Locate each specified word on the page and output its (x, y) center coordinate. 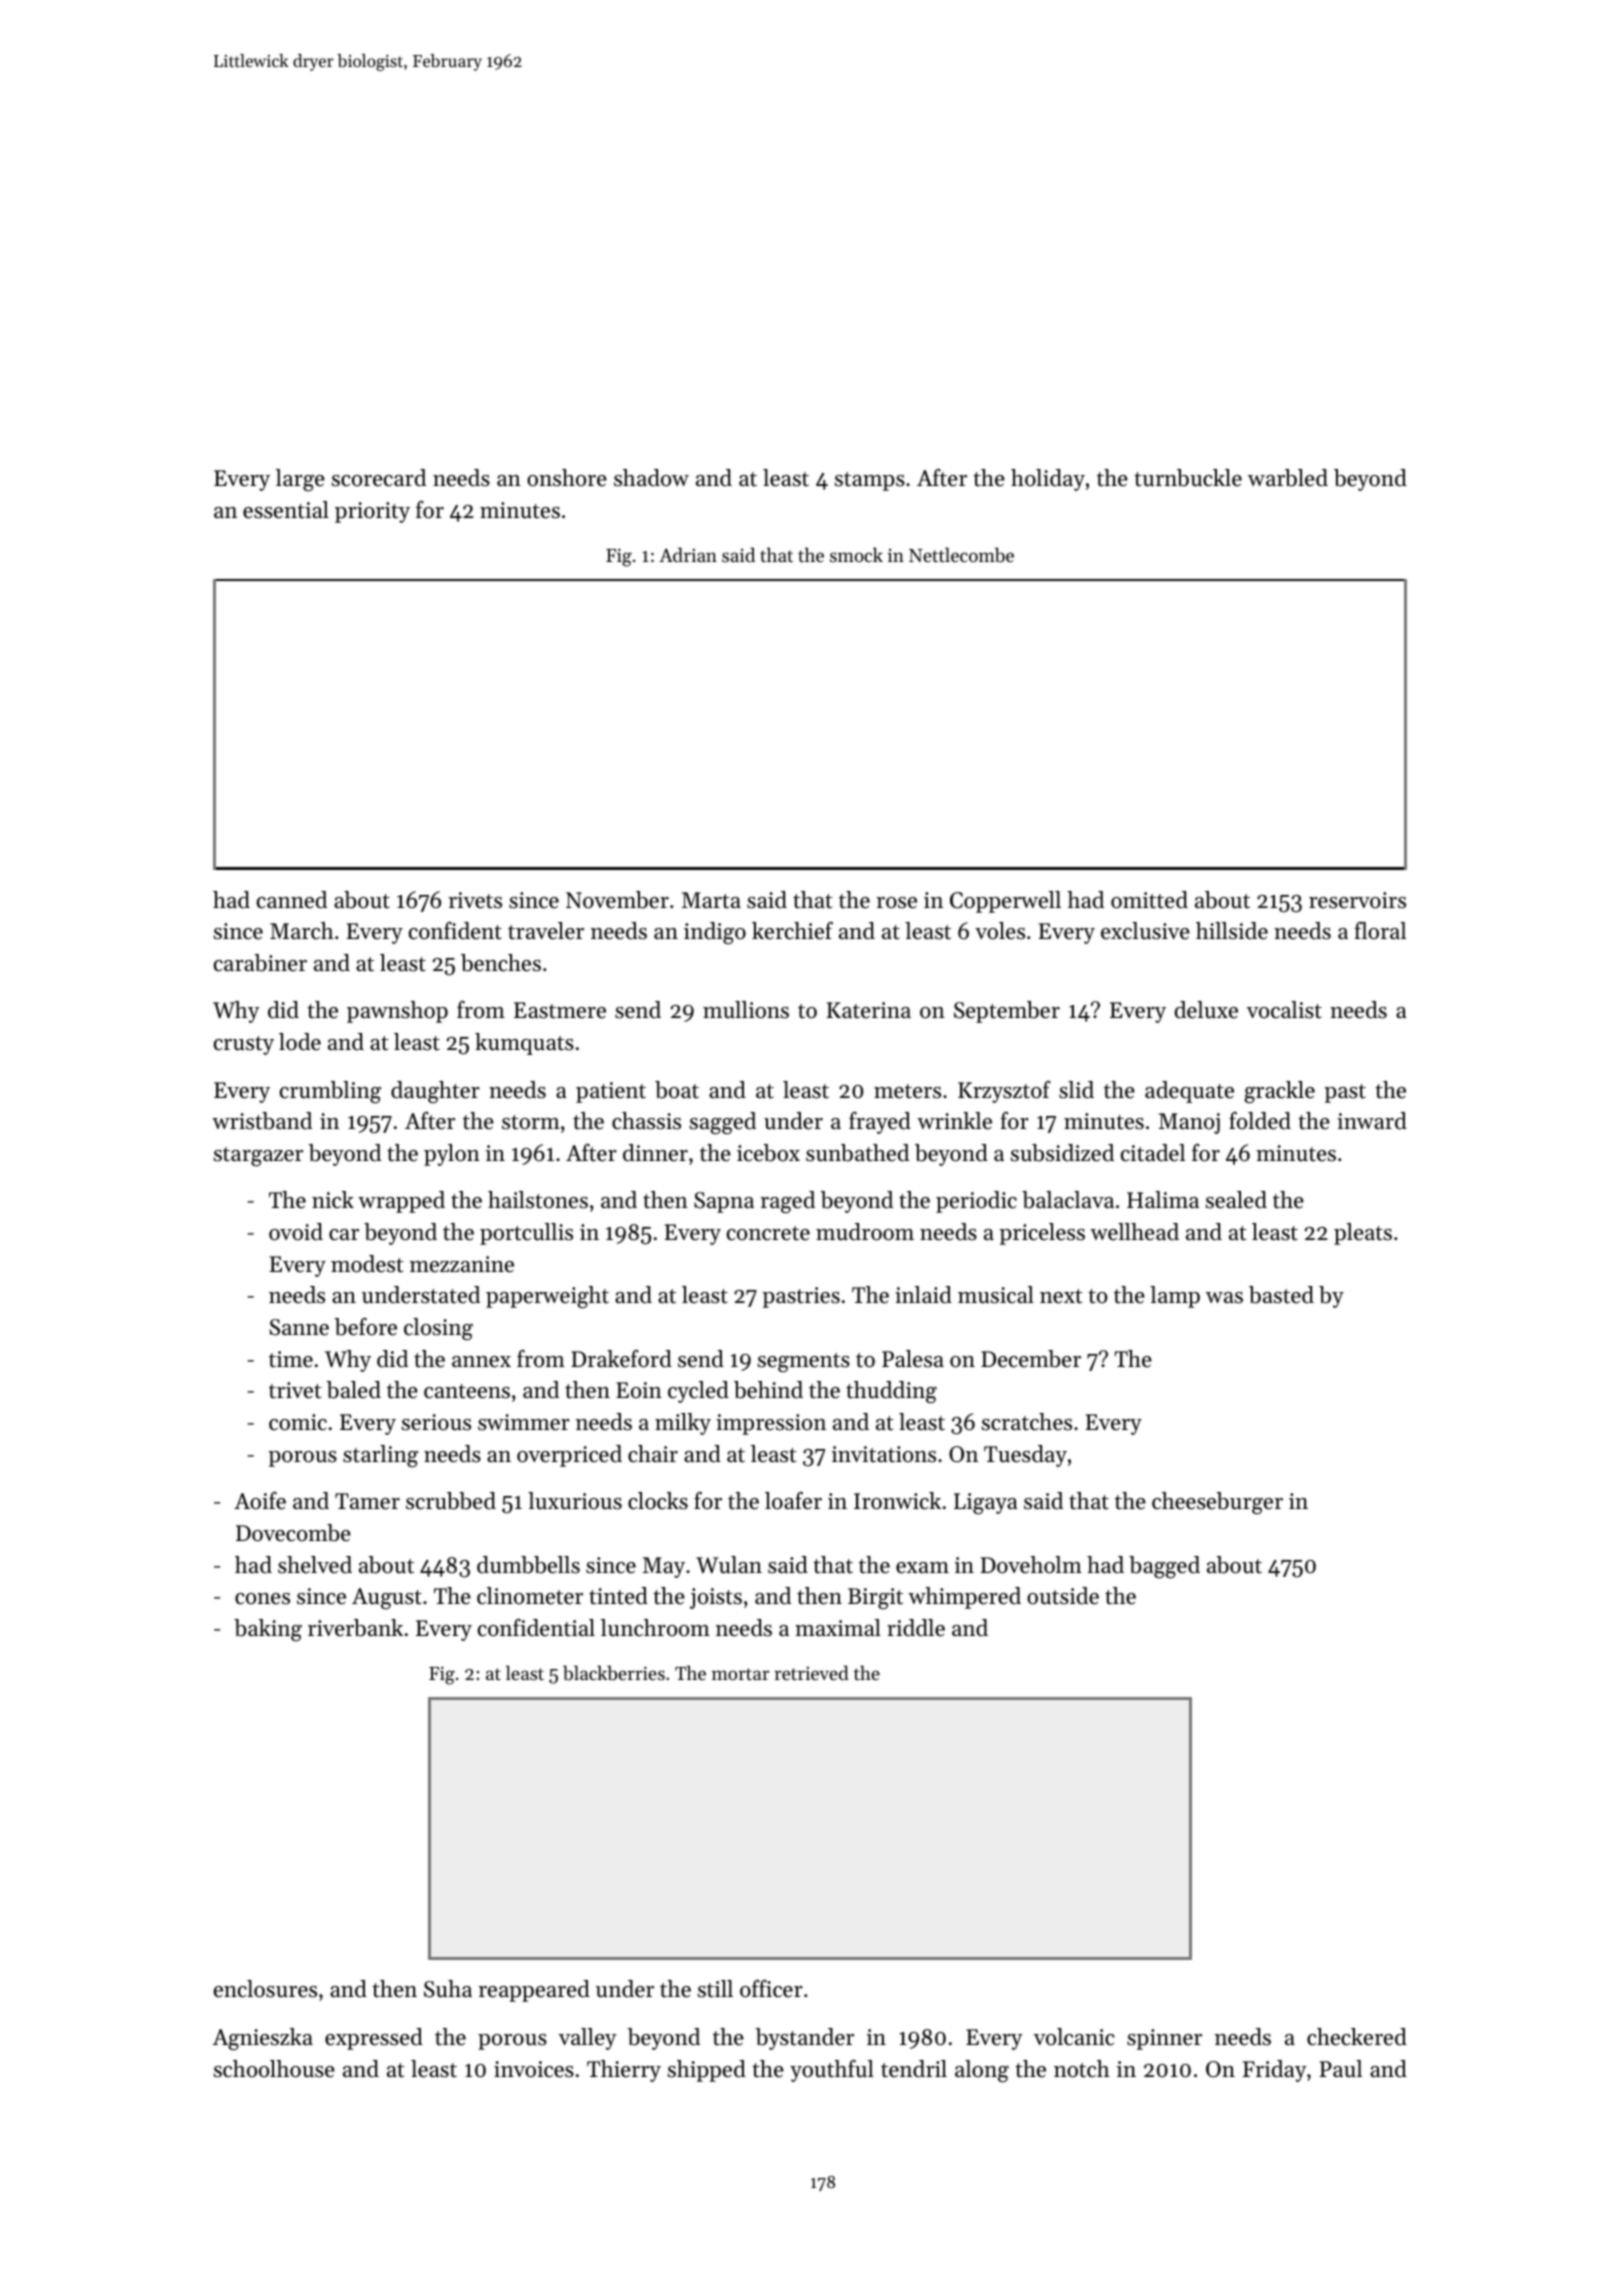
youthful (832, 2071)
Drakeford (621, 1359)
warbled (1288, 478)
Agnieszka (263, 2039)
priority (372, 512)
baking (268, 1630)
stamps (870, 481)
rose (897, 903)
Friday (1275, 2071)
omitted (1149, 900)
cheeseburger (1217, 1503)
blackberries (614, 1673)
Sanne (299, 1327)
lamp (1175, 1297)
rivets (475, 900)
